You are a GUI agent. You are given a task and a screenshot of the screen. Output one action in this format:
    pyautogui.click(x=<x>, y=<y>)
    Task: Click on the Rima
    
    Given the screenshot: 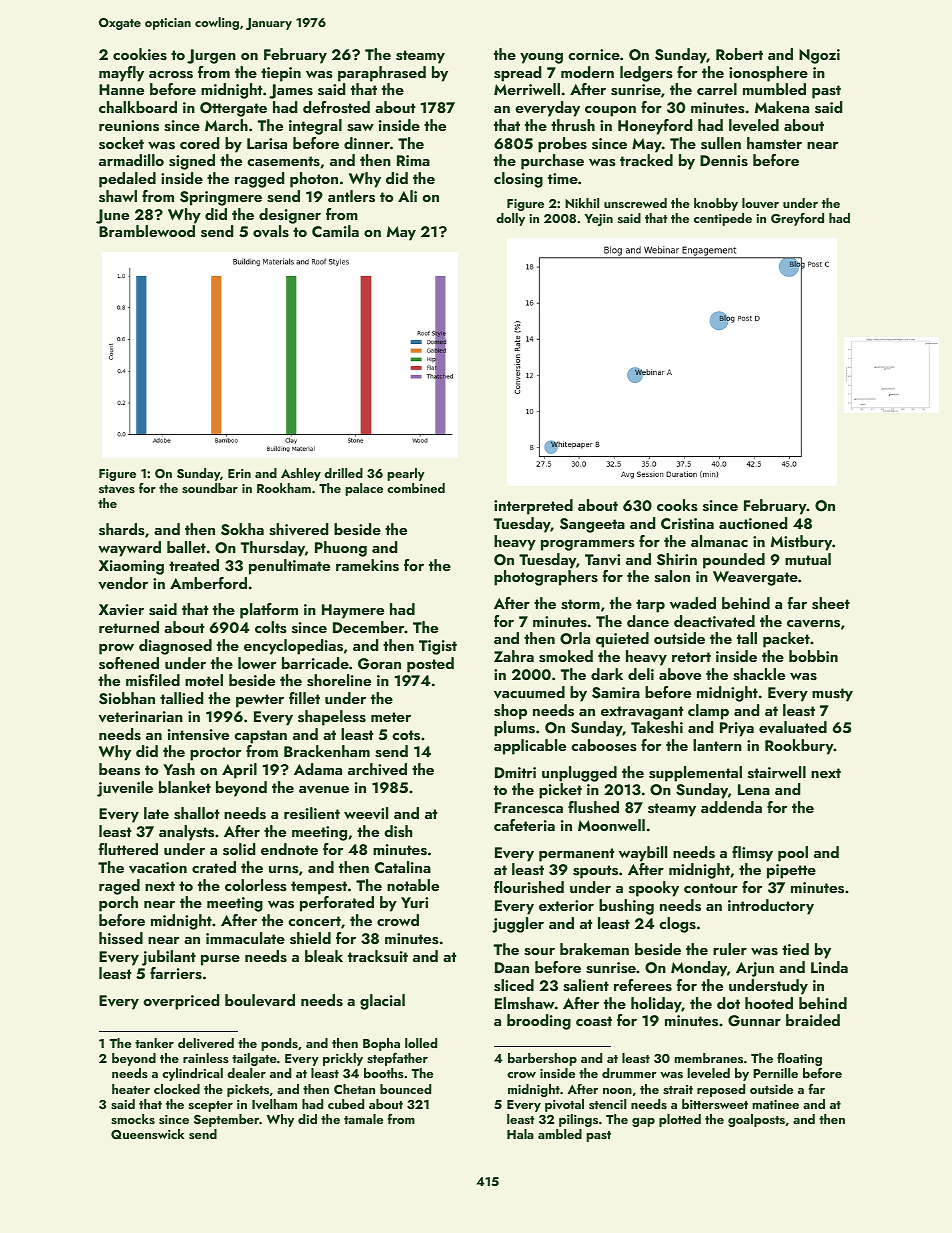 What is the action you would take?
    pyautogui.click(x=413, y=160)
